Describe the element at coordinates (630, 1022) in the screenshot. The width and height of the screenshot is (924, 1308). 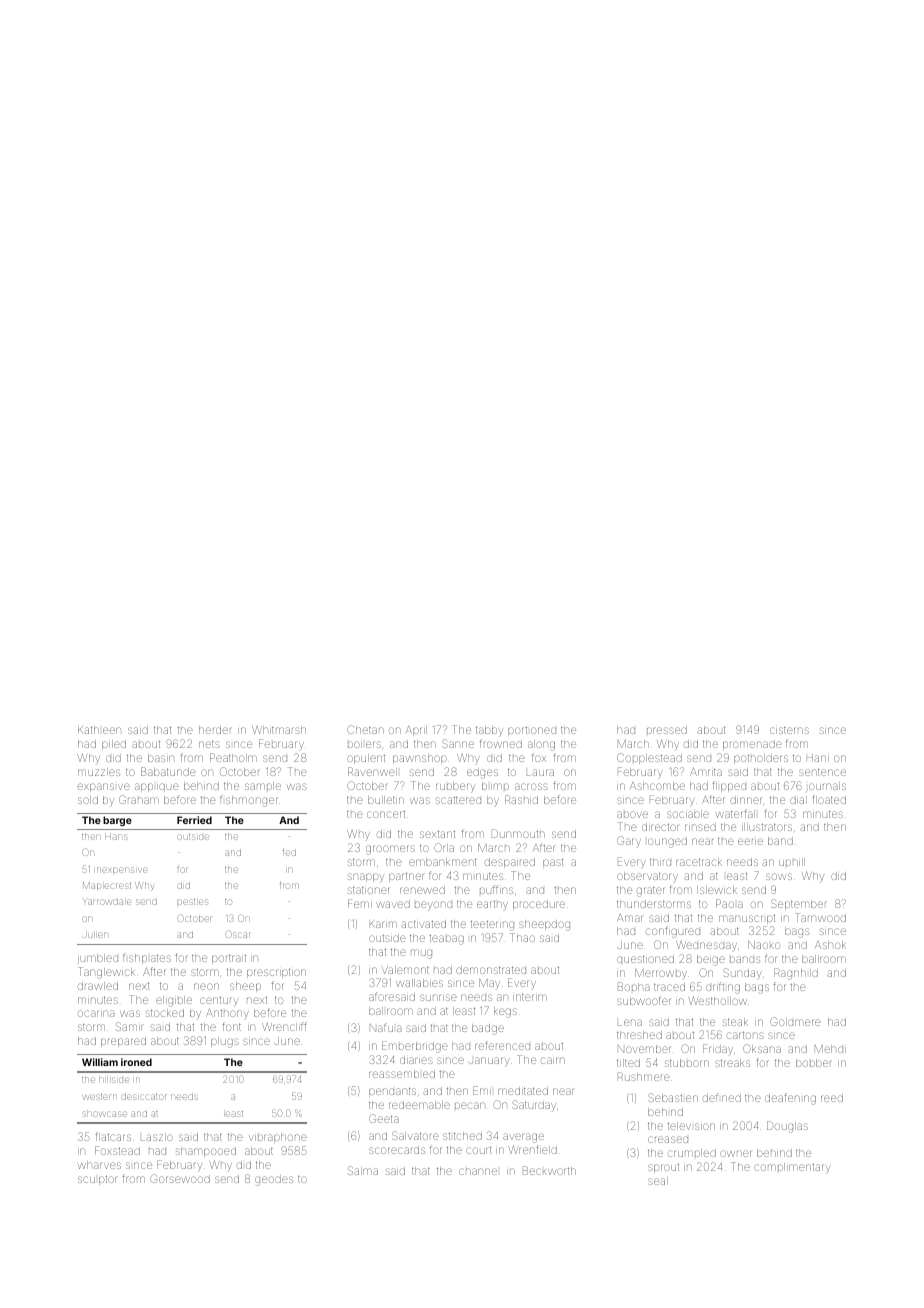
I see `Lena` at that location.
